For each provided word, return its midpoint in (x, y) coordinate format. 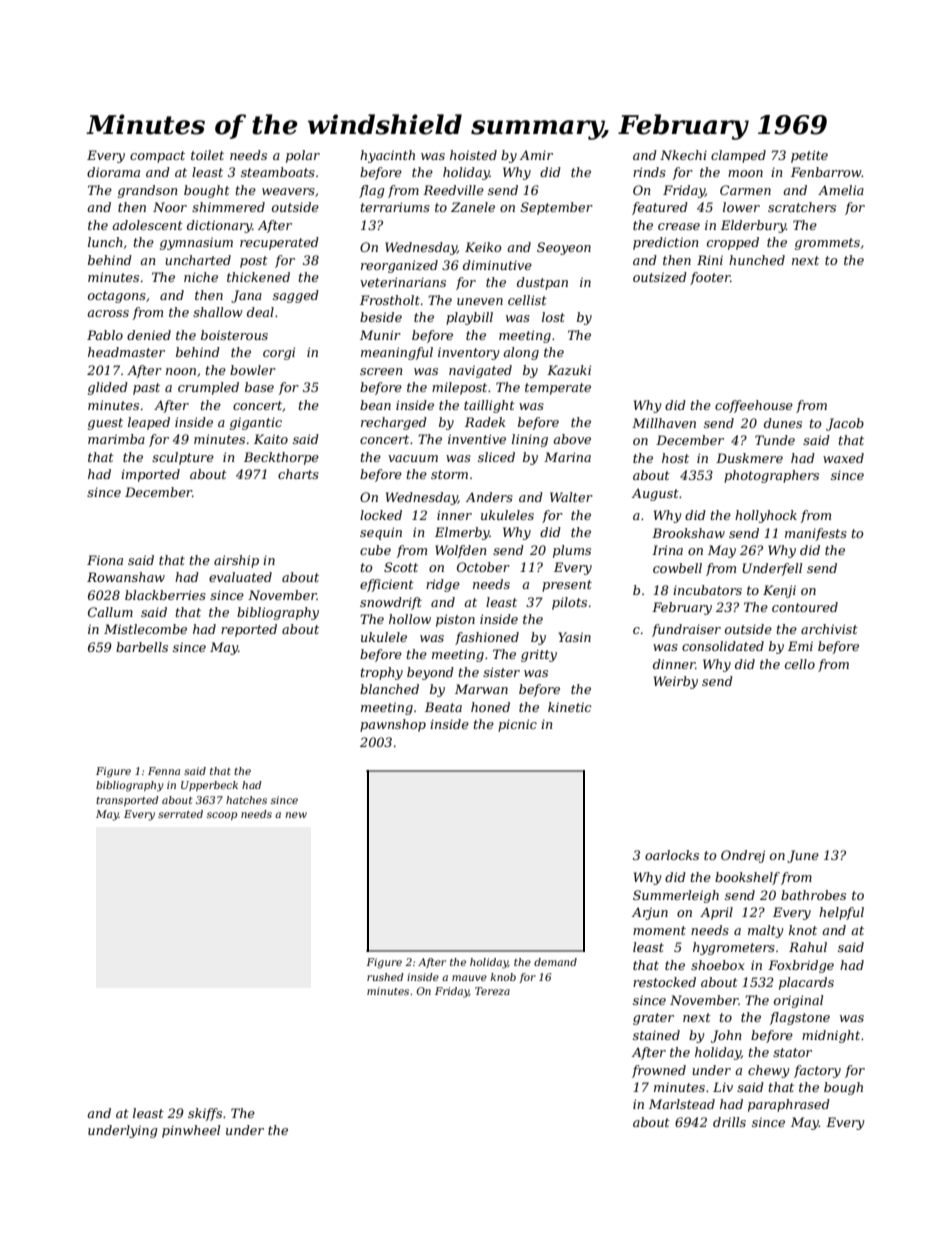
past (146, 389)
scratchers (802, 207)
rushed (385, 977)
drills (729, 1122)
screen (381, 371)
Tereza (492, 991)
